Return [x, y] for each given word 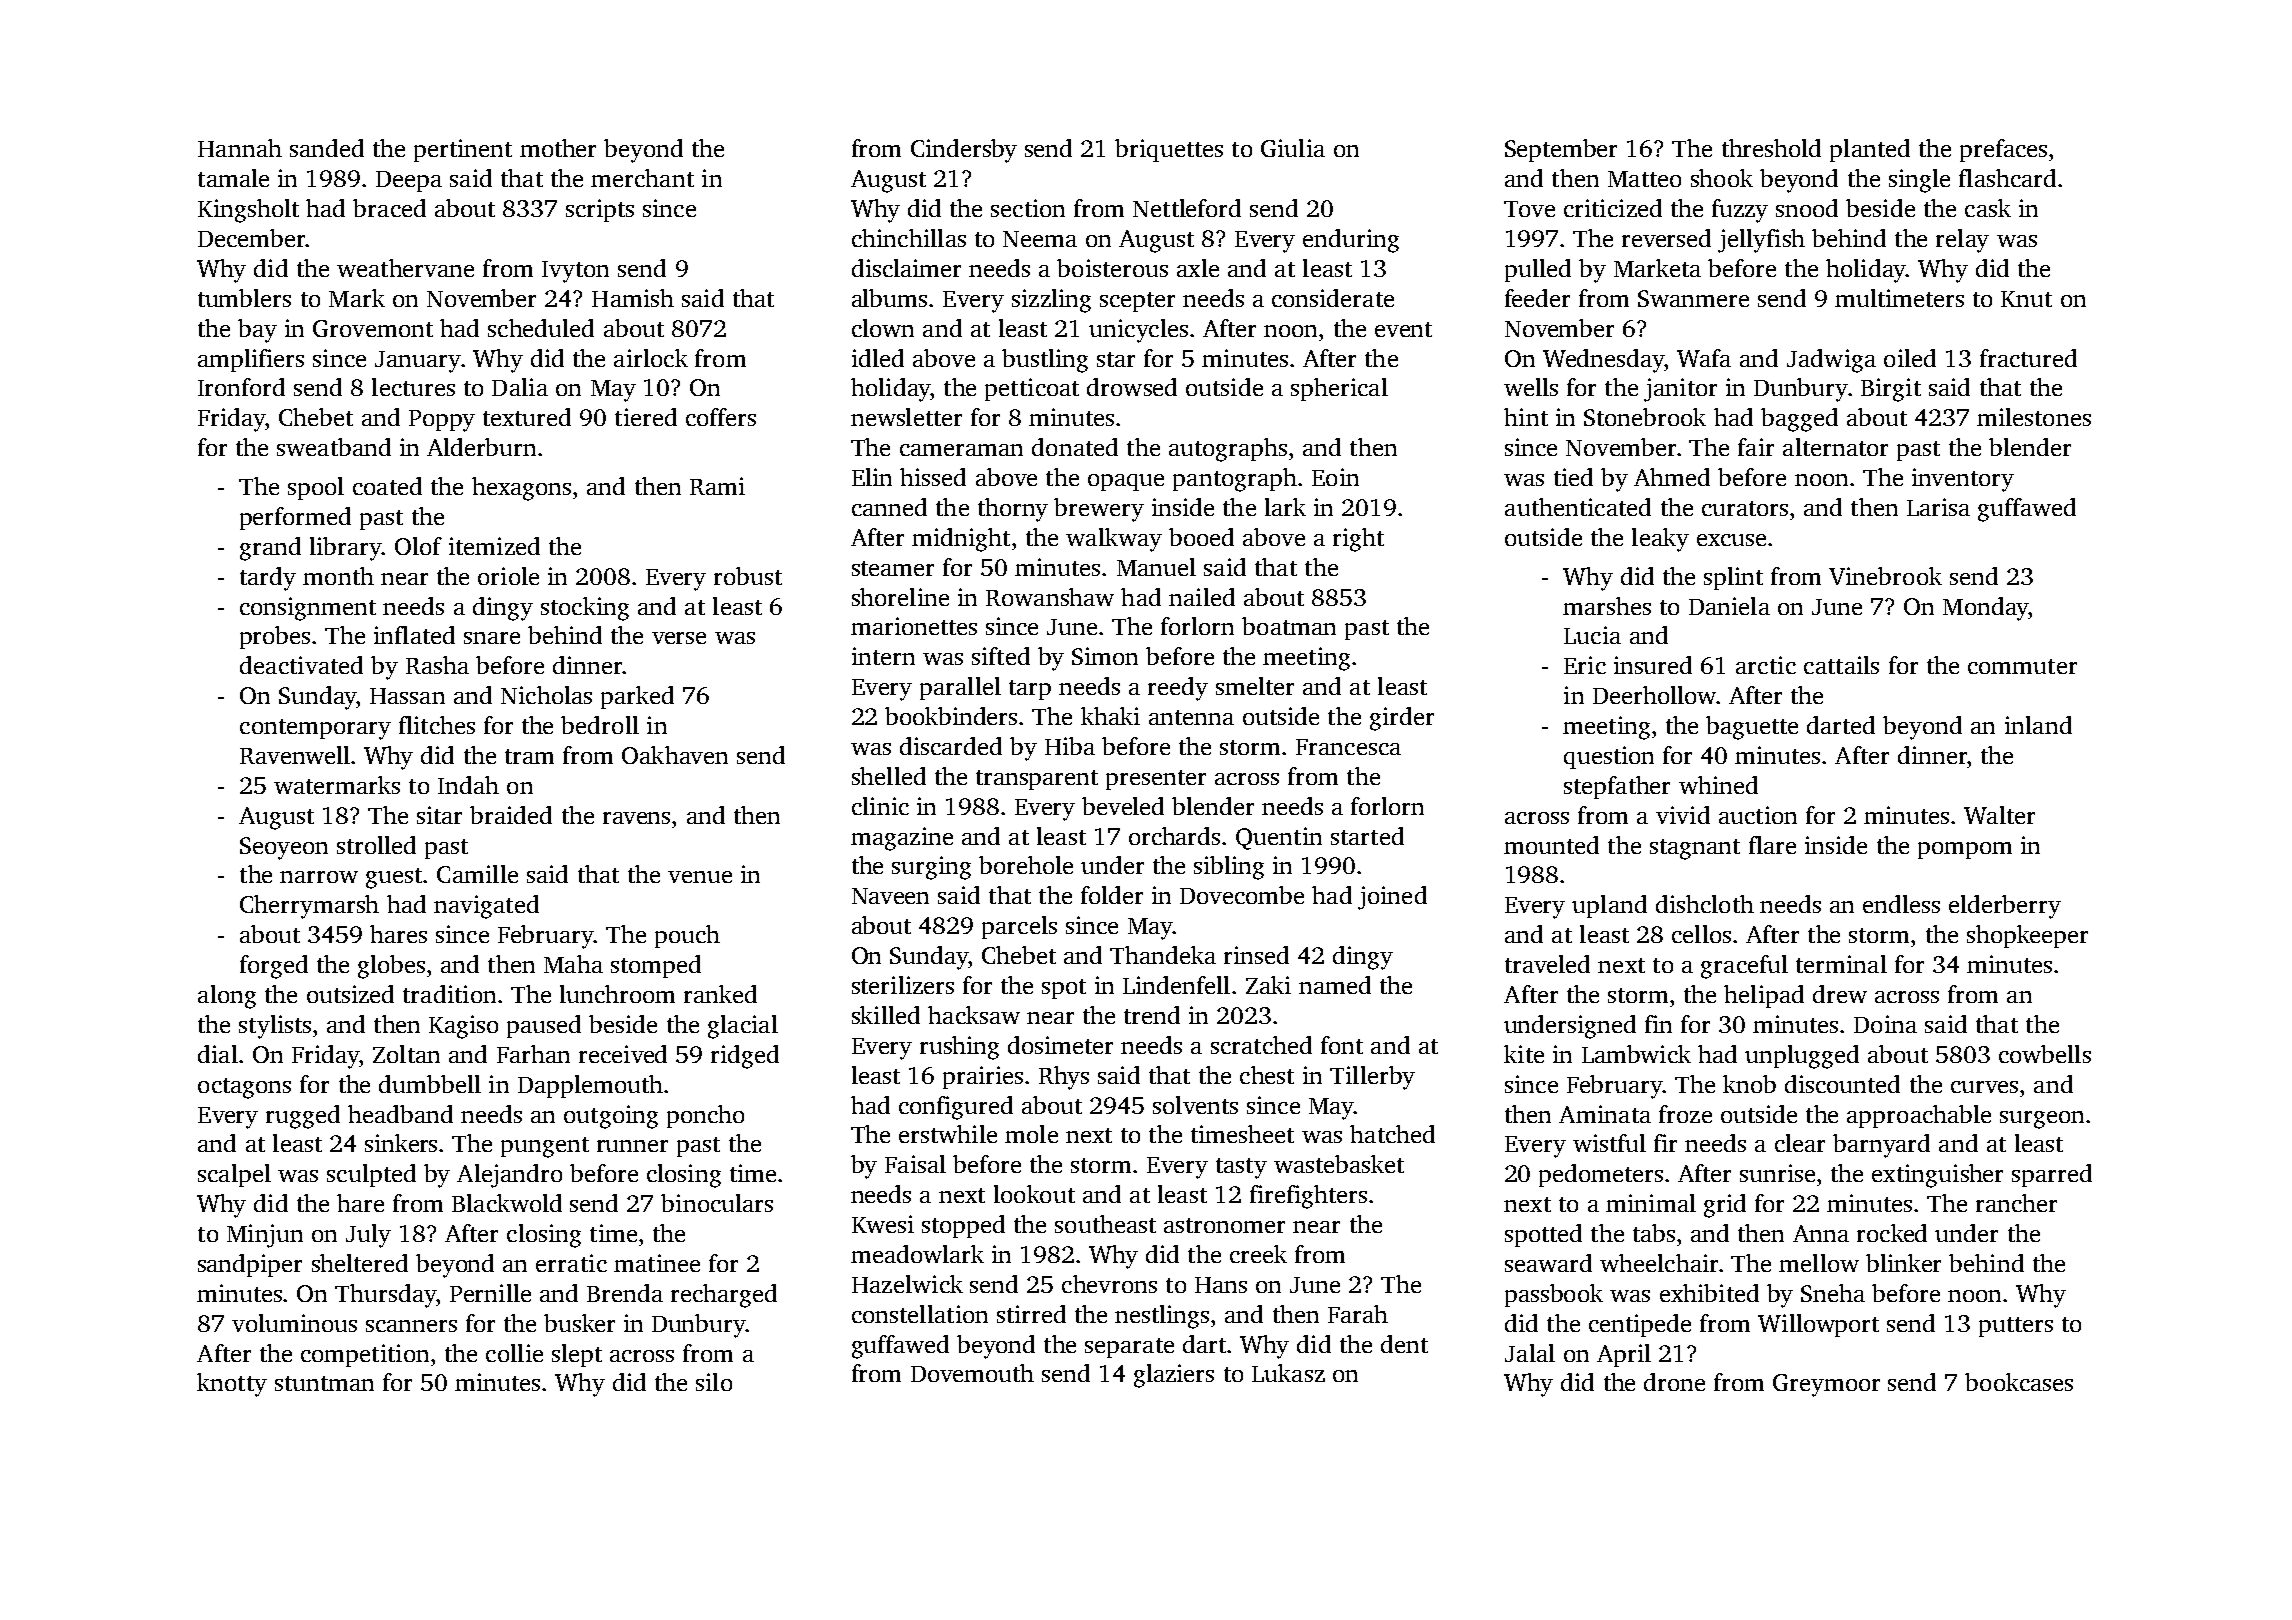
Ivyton [575, 272]
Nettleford [1187, 208]
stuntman [324, 1383]
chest [1267, 1075]
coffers [721, 417]
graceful [1744, 967]
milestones [2034, 417]
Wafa [1704, 358]
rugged [303, 1117]
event [1403, 329]
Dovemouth [972, 1373]
